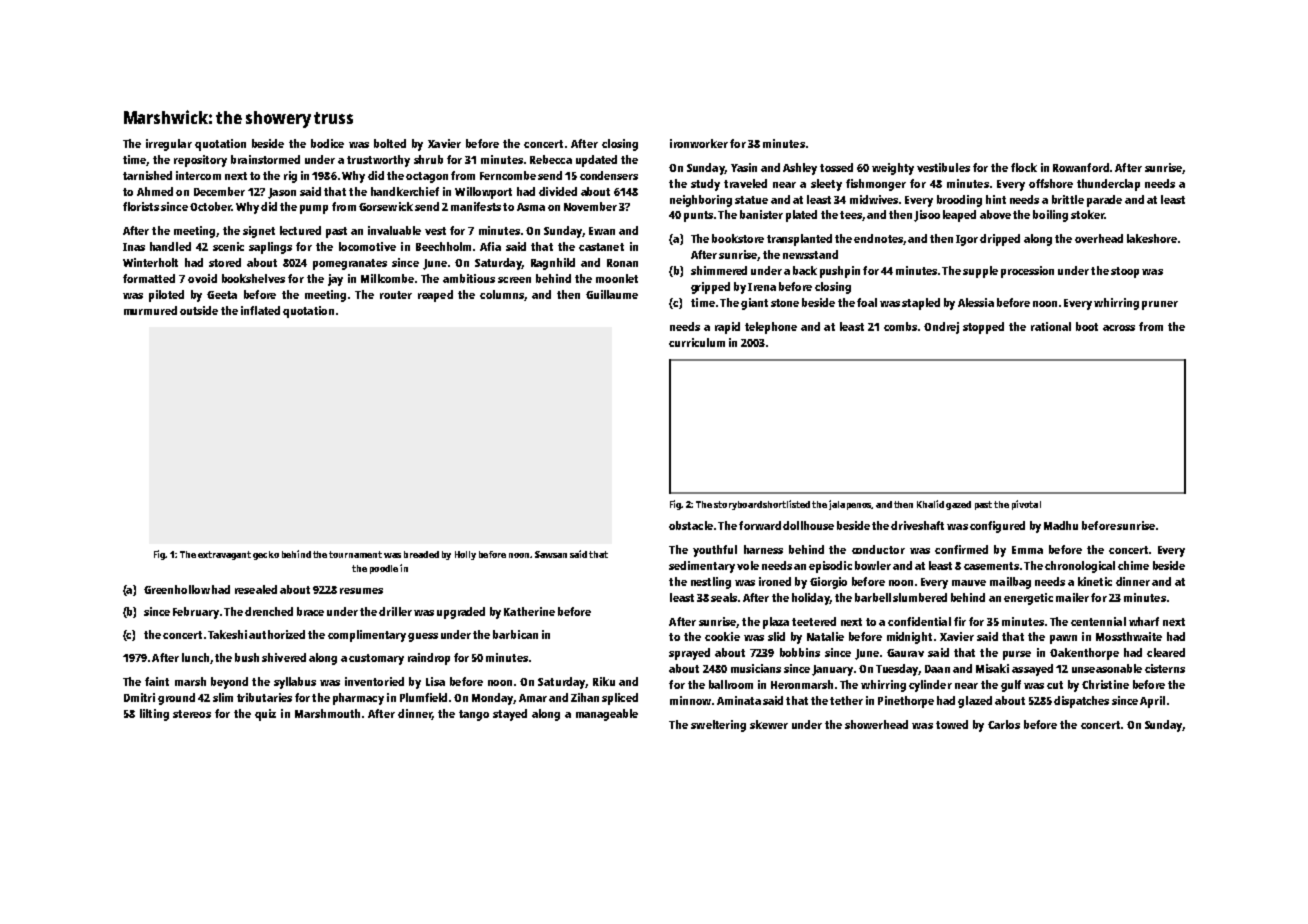 This screenshot has height=924, width=1308. I want to click on bolted, so click(390, 143).
